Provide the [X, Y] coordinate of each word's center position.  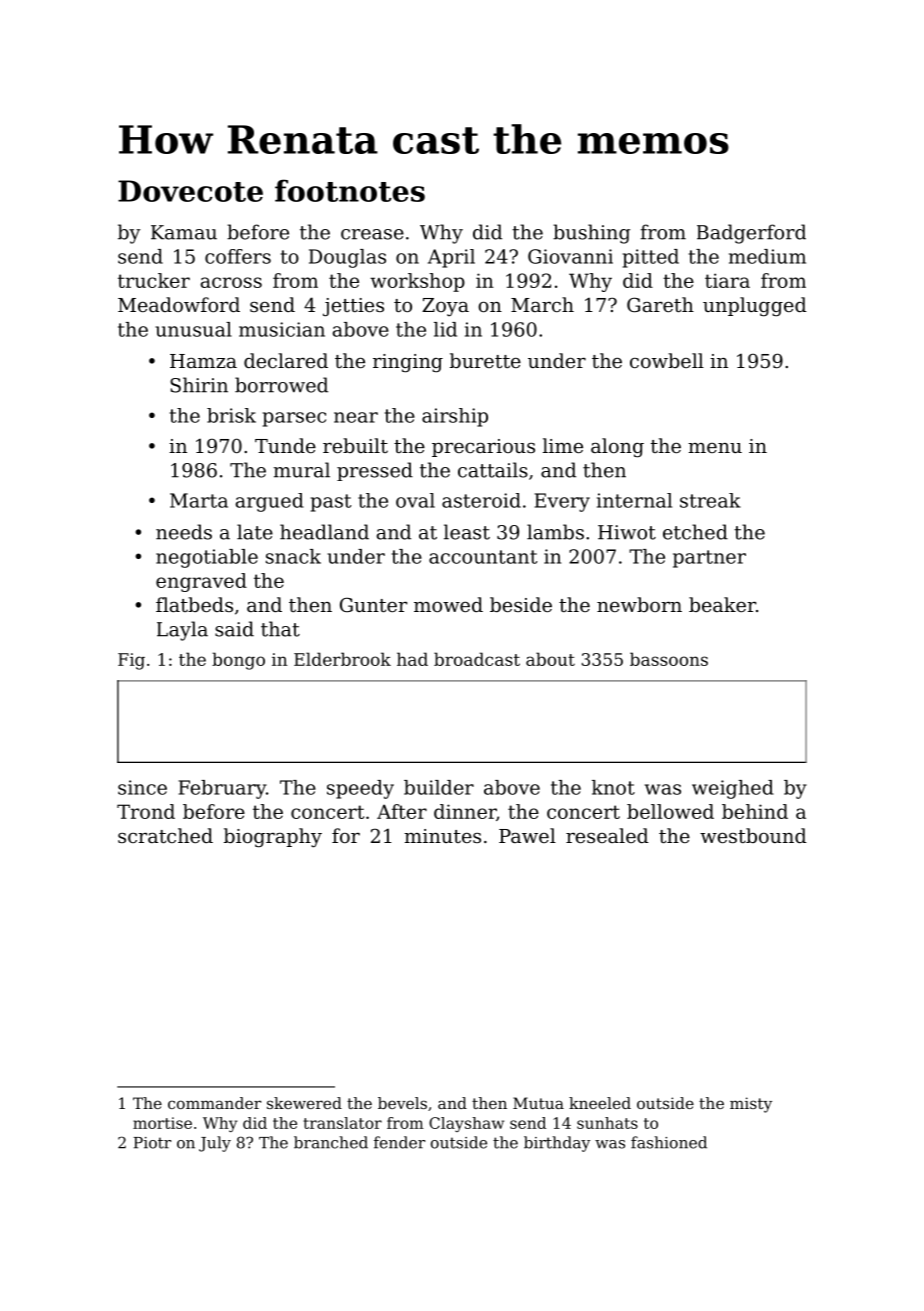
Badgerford [751, 234]
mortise [162, 1123]
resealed [607, 835]
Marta [199, 500]
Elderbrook [342, 659]
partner [709, 559]
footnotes [350, 190]
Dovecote [190, 191]
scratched [165, 835]
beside [521, 604]
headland [324, 532]
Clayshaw [466, 1124]
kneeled [600, 1103]
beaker [722, 604]
